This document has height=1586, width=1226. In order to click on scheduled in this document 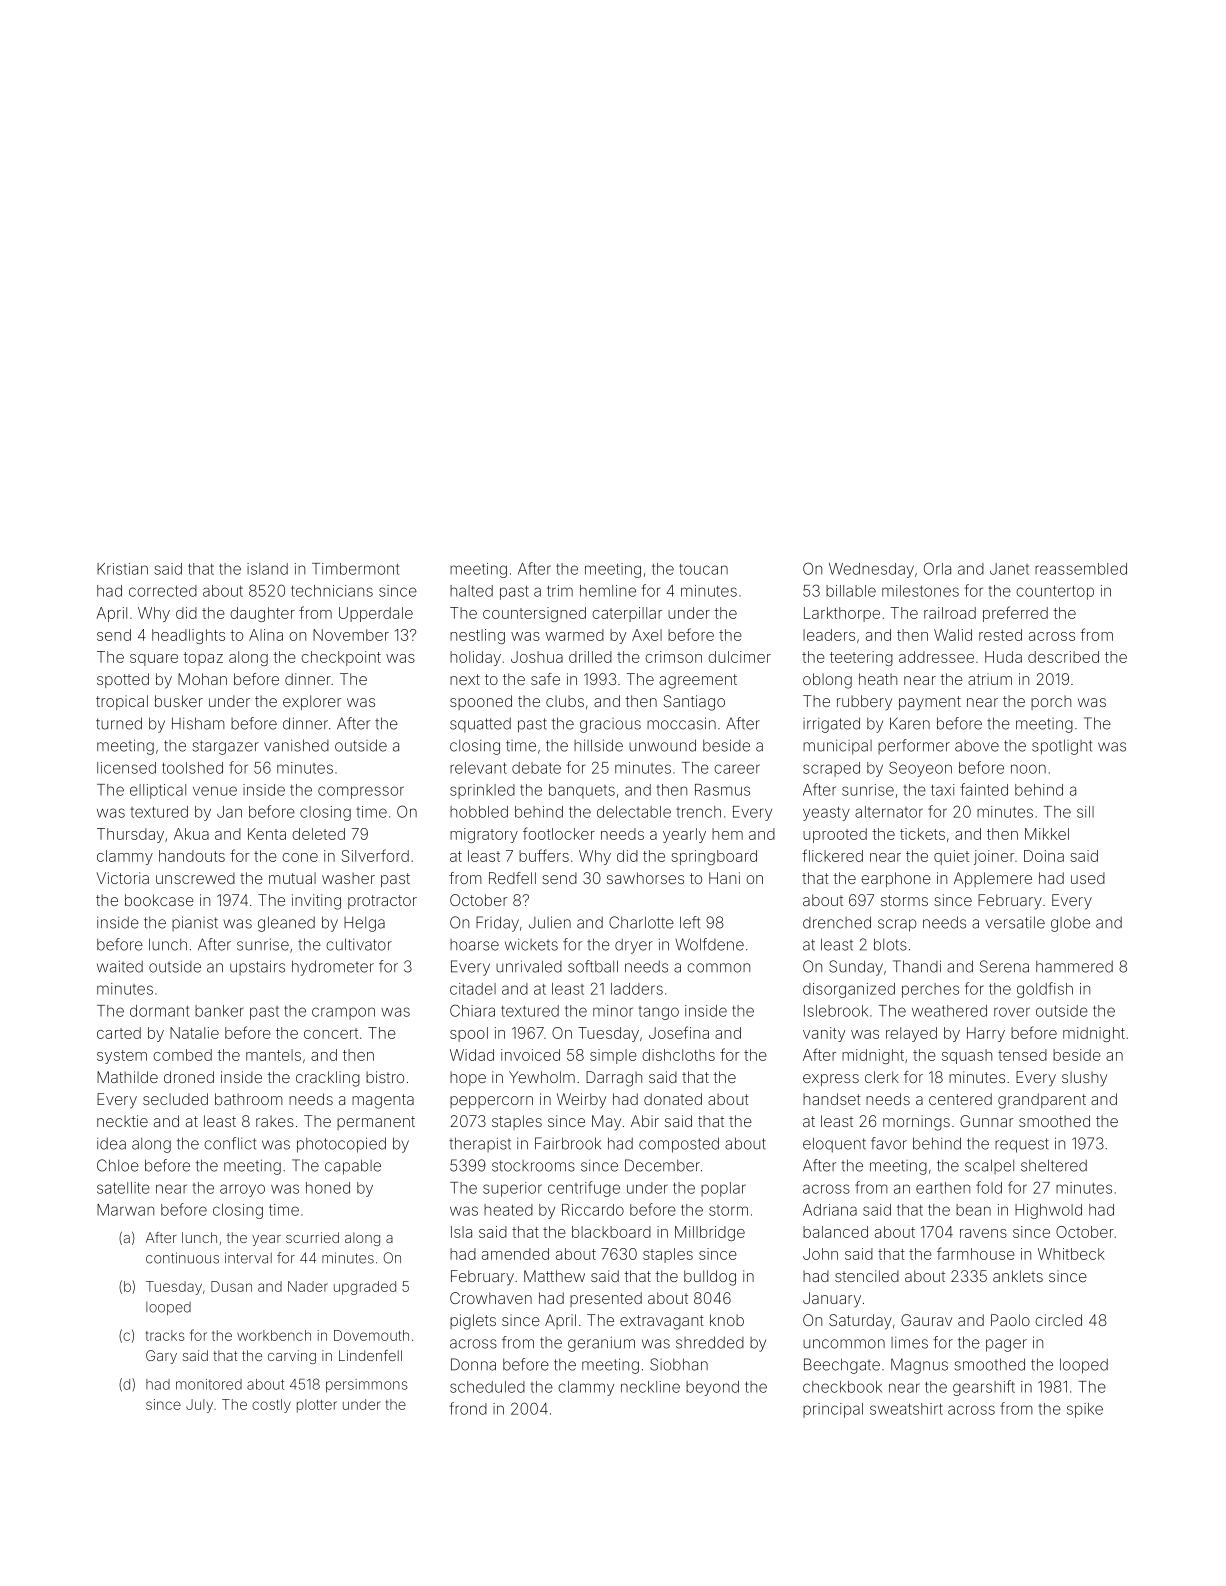, I will do `click(487, 1387)`.
